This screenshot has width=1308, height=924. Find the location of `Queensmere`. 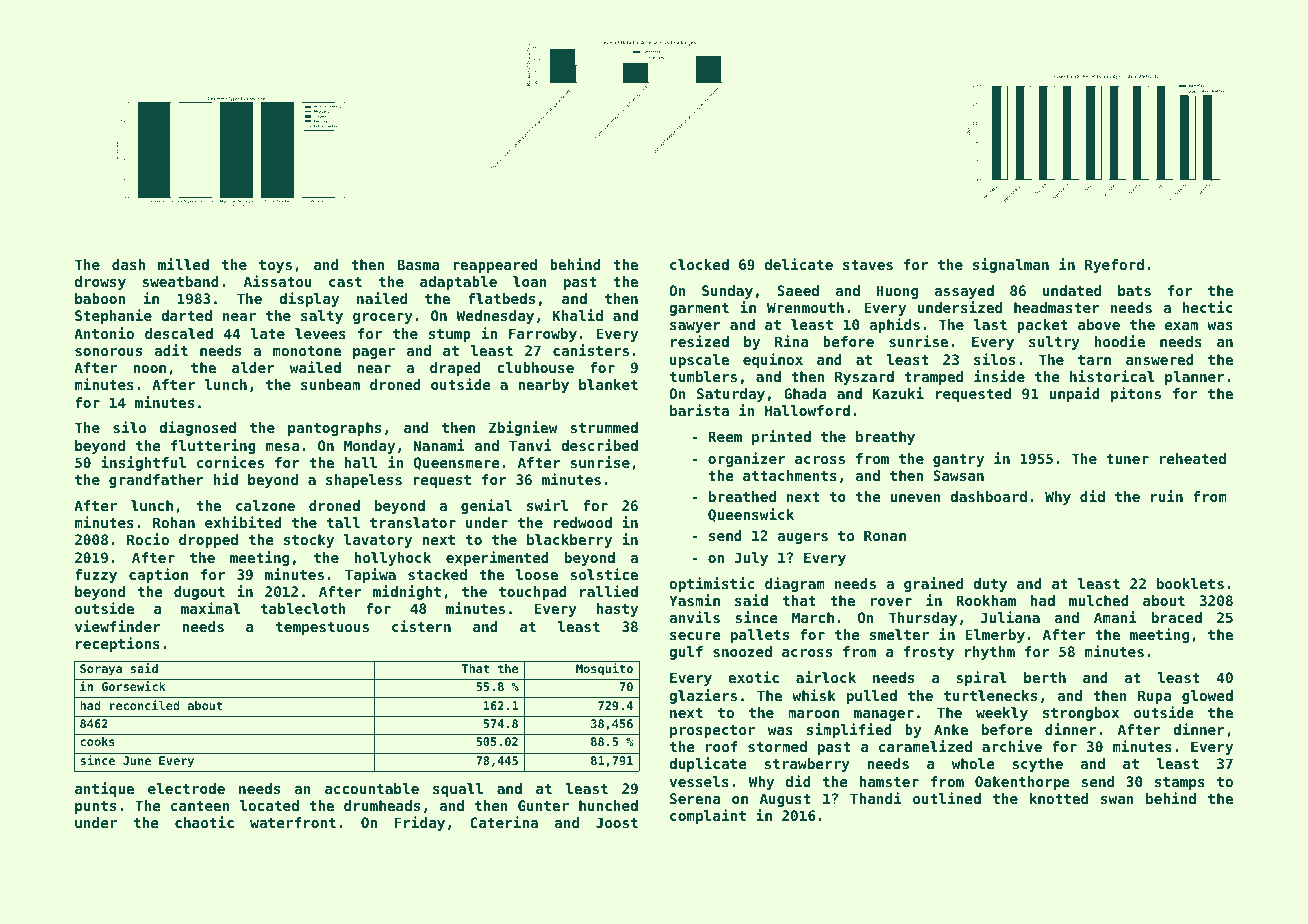

Queensmere is located at coordinates (457, 463).
